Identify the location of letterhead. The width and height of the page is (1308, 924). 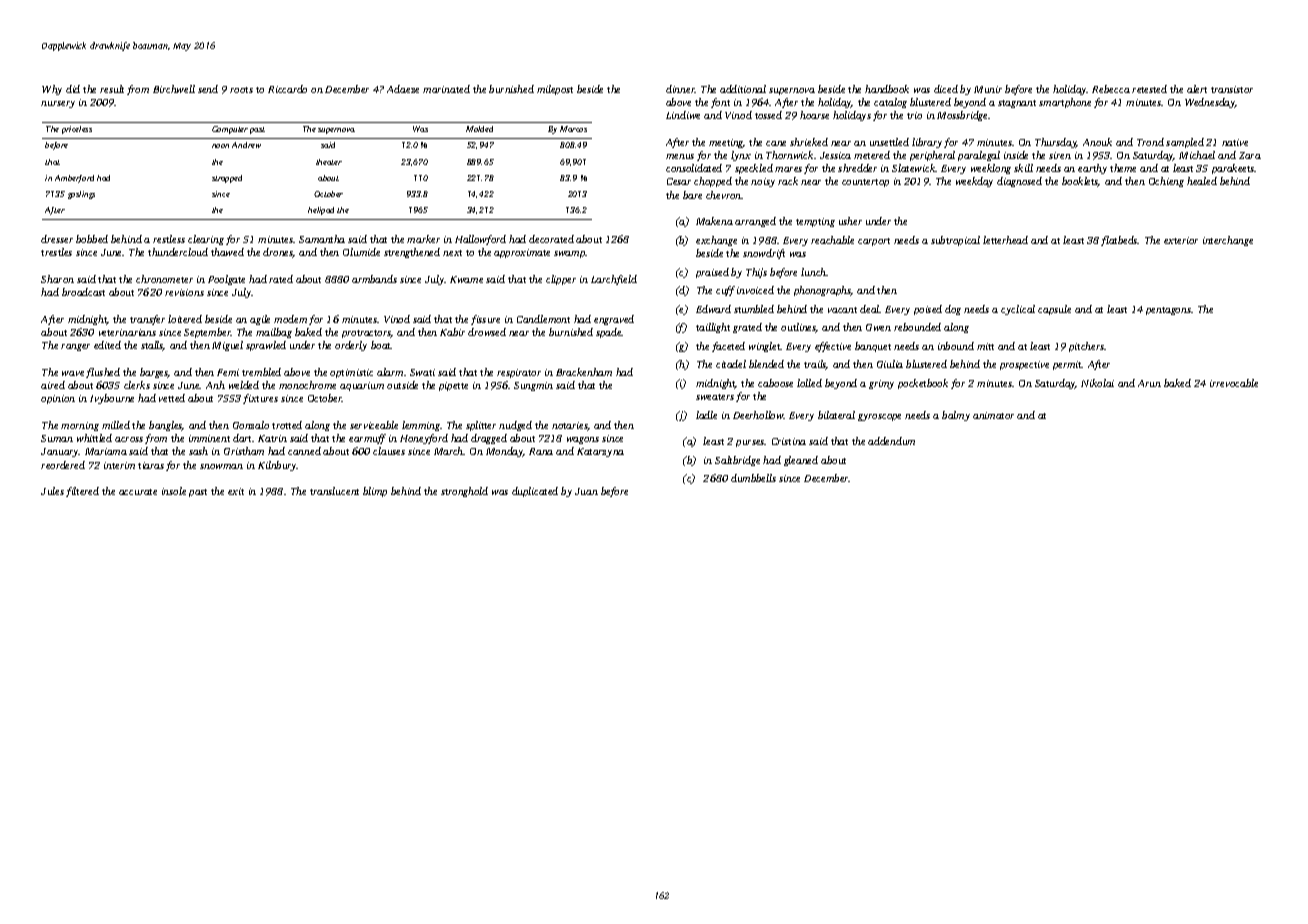
(1005, 240).
